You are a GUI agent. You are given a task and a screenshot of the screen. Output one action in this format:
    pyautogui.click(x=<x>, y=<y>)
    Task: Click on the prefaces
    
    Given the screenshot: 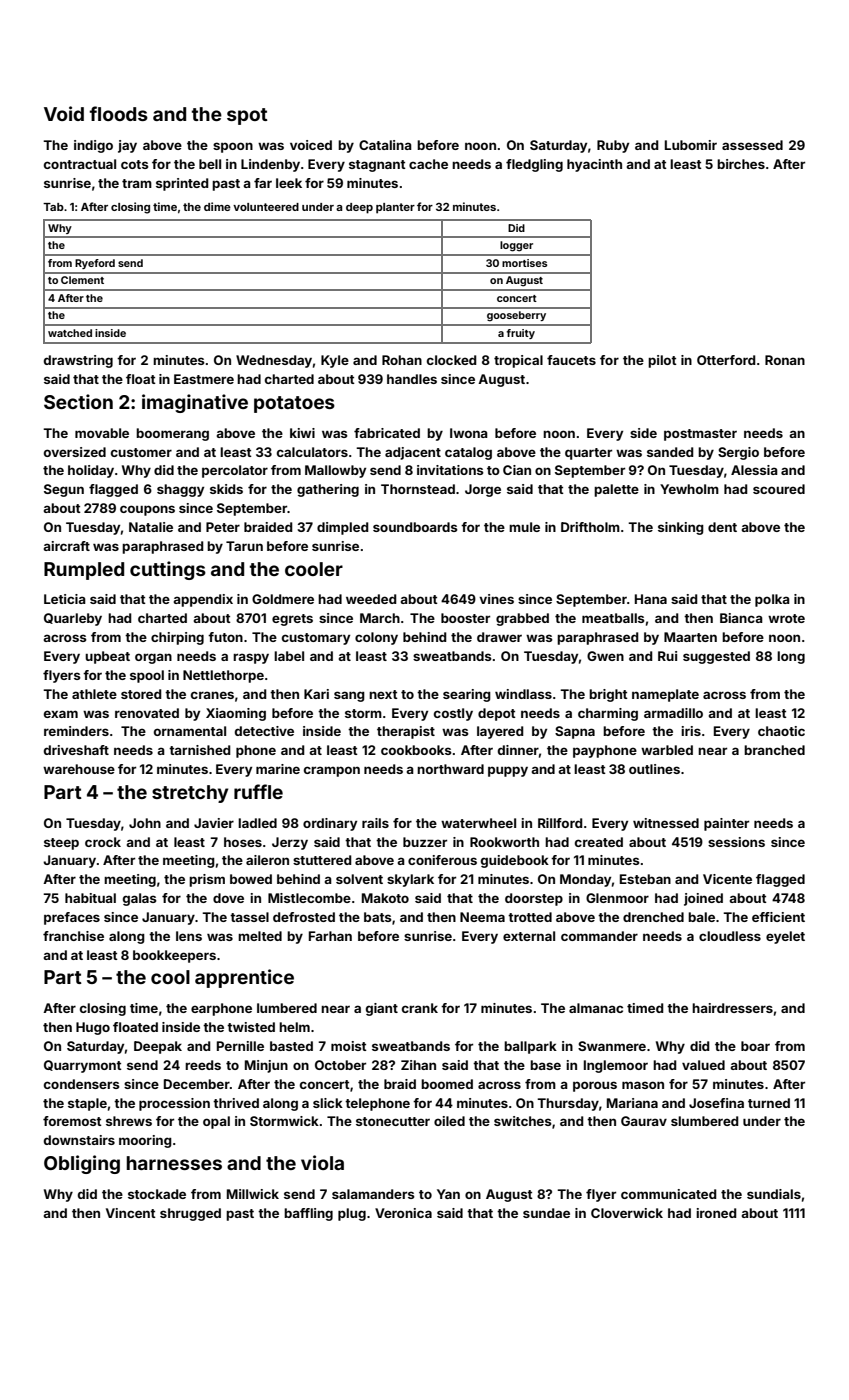 What is the action you would take?
    pyautogui.click(x=72, y=918)
